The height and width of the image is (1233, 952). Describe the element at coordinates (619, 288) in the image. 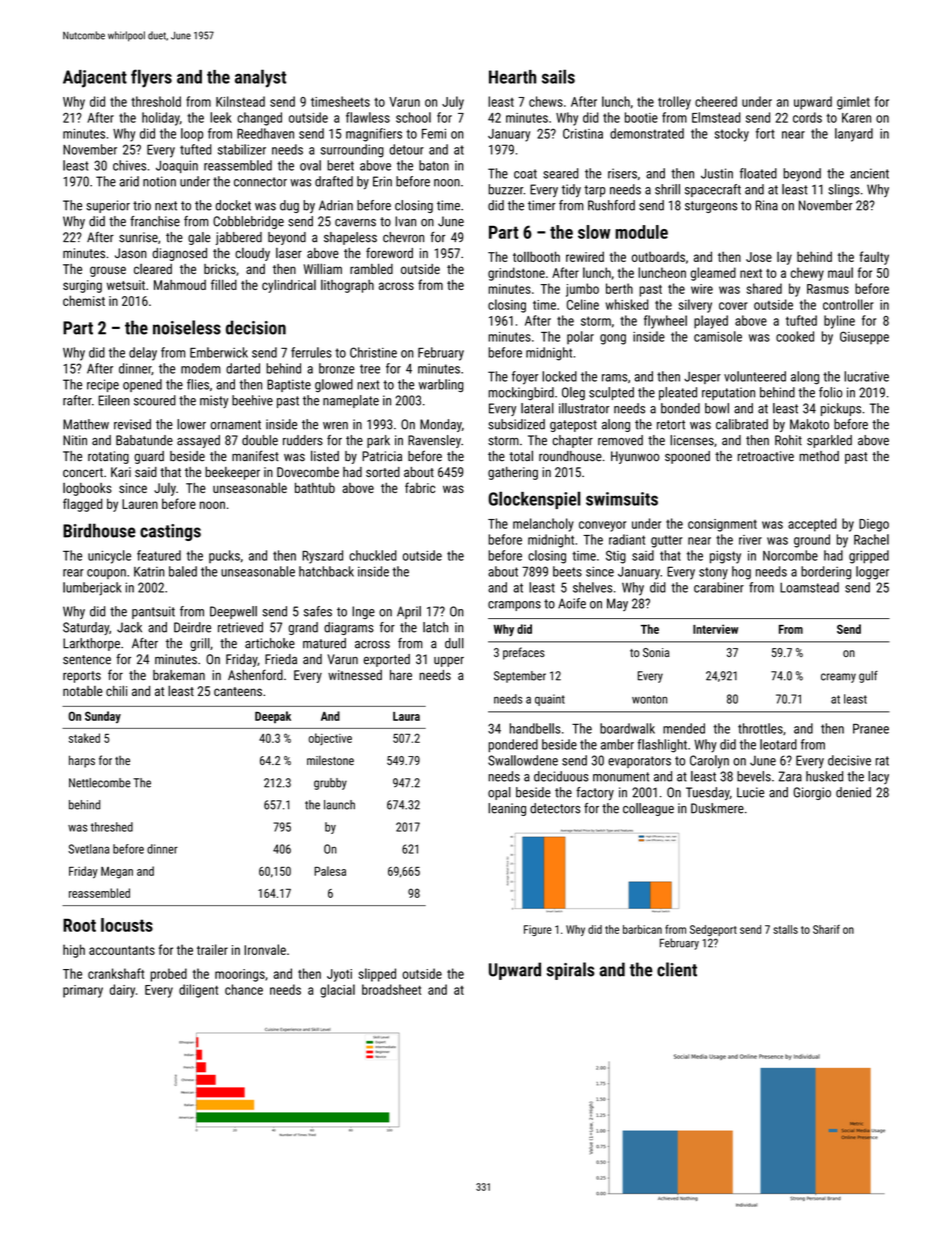

I see `berth` at that location.
